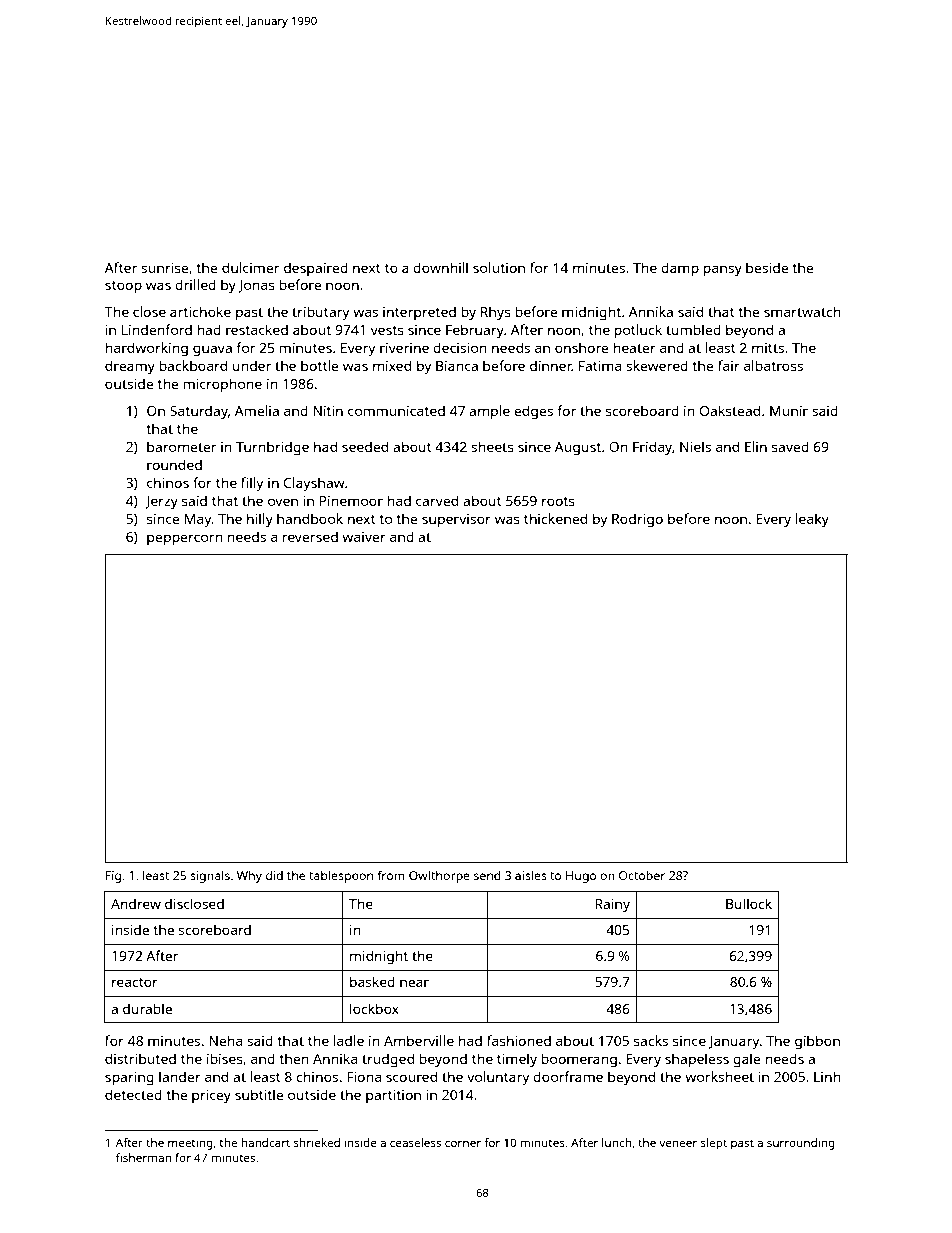 The width and height of the screenshot is (952, 1233). What do you see at coordinates (415, 1142) in the screenshot?
I see `ceaseless` at bounding box center [415, 1142].
